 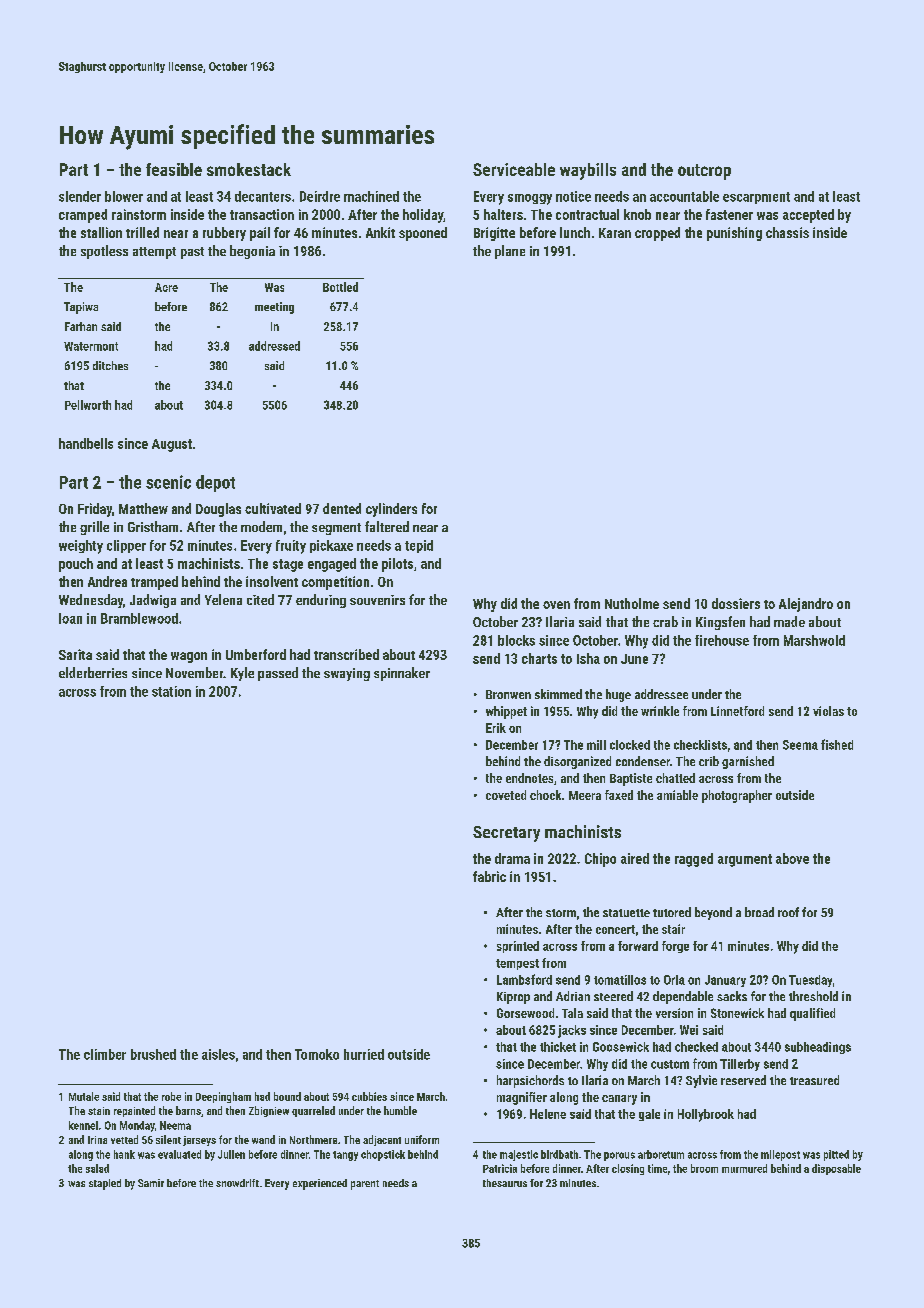 I want to click on outcrop, so click(x=704, y=172).
